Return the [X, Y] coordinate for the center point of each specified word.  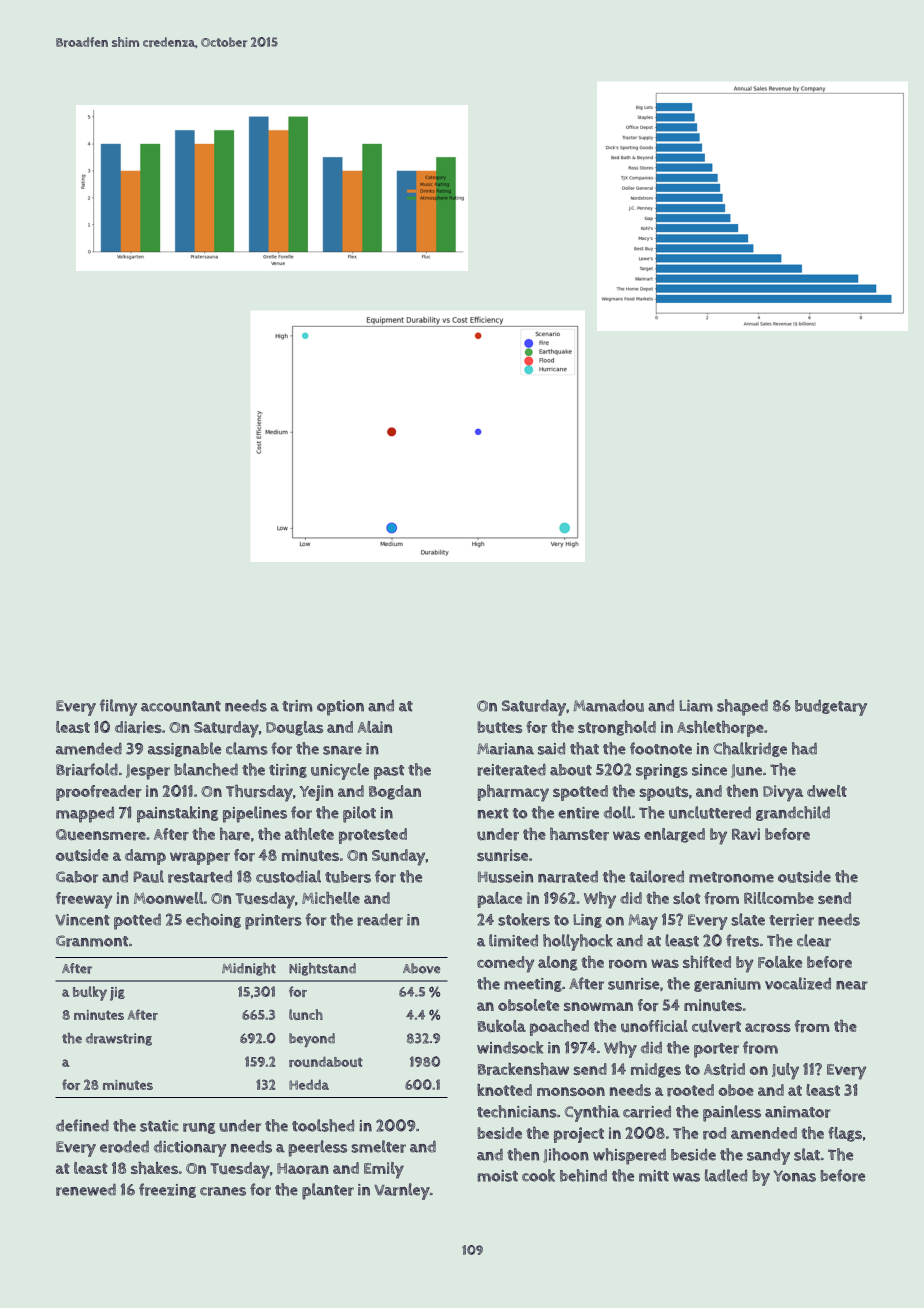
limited [513, 940]
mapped [85, 815]
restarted [200, 877]
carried [647, 1112]
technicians [517, 1111]
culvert [716, 1026]
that [584, 748]
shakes [154, 1168]
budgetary [831, 707]
